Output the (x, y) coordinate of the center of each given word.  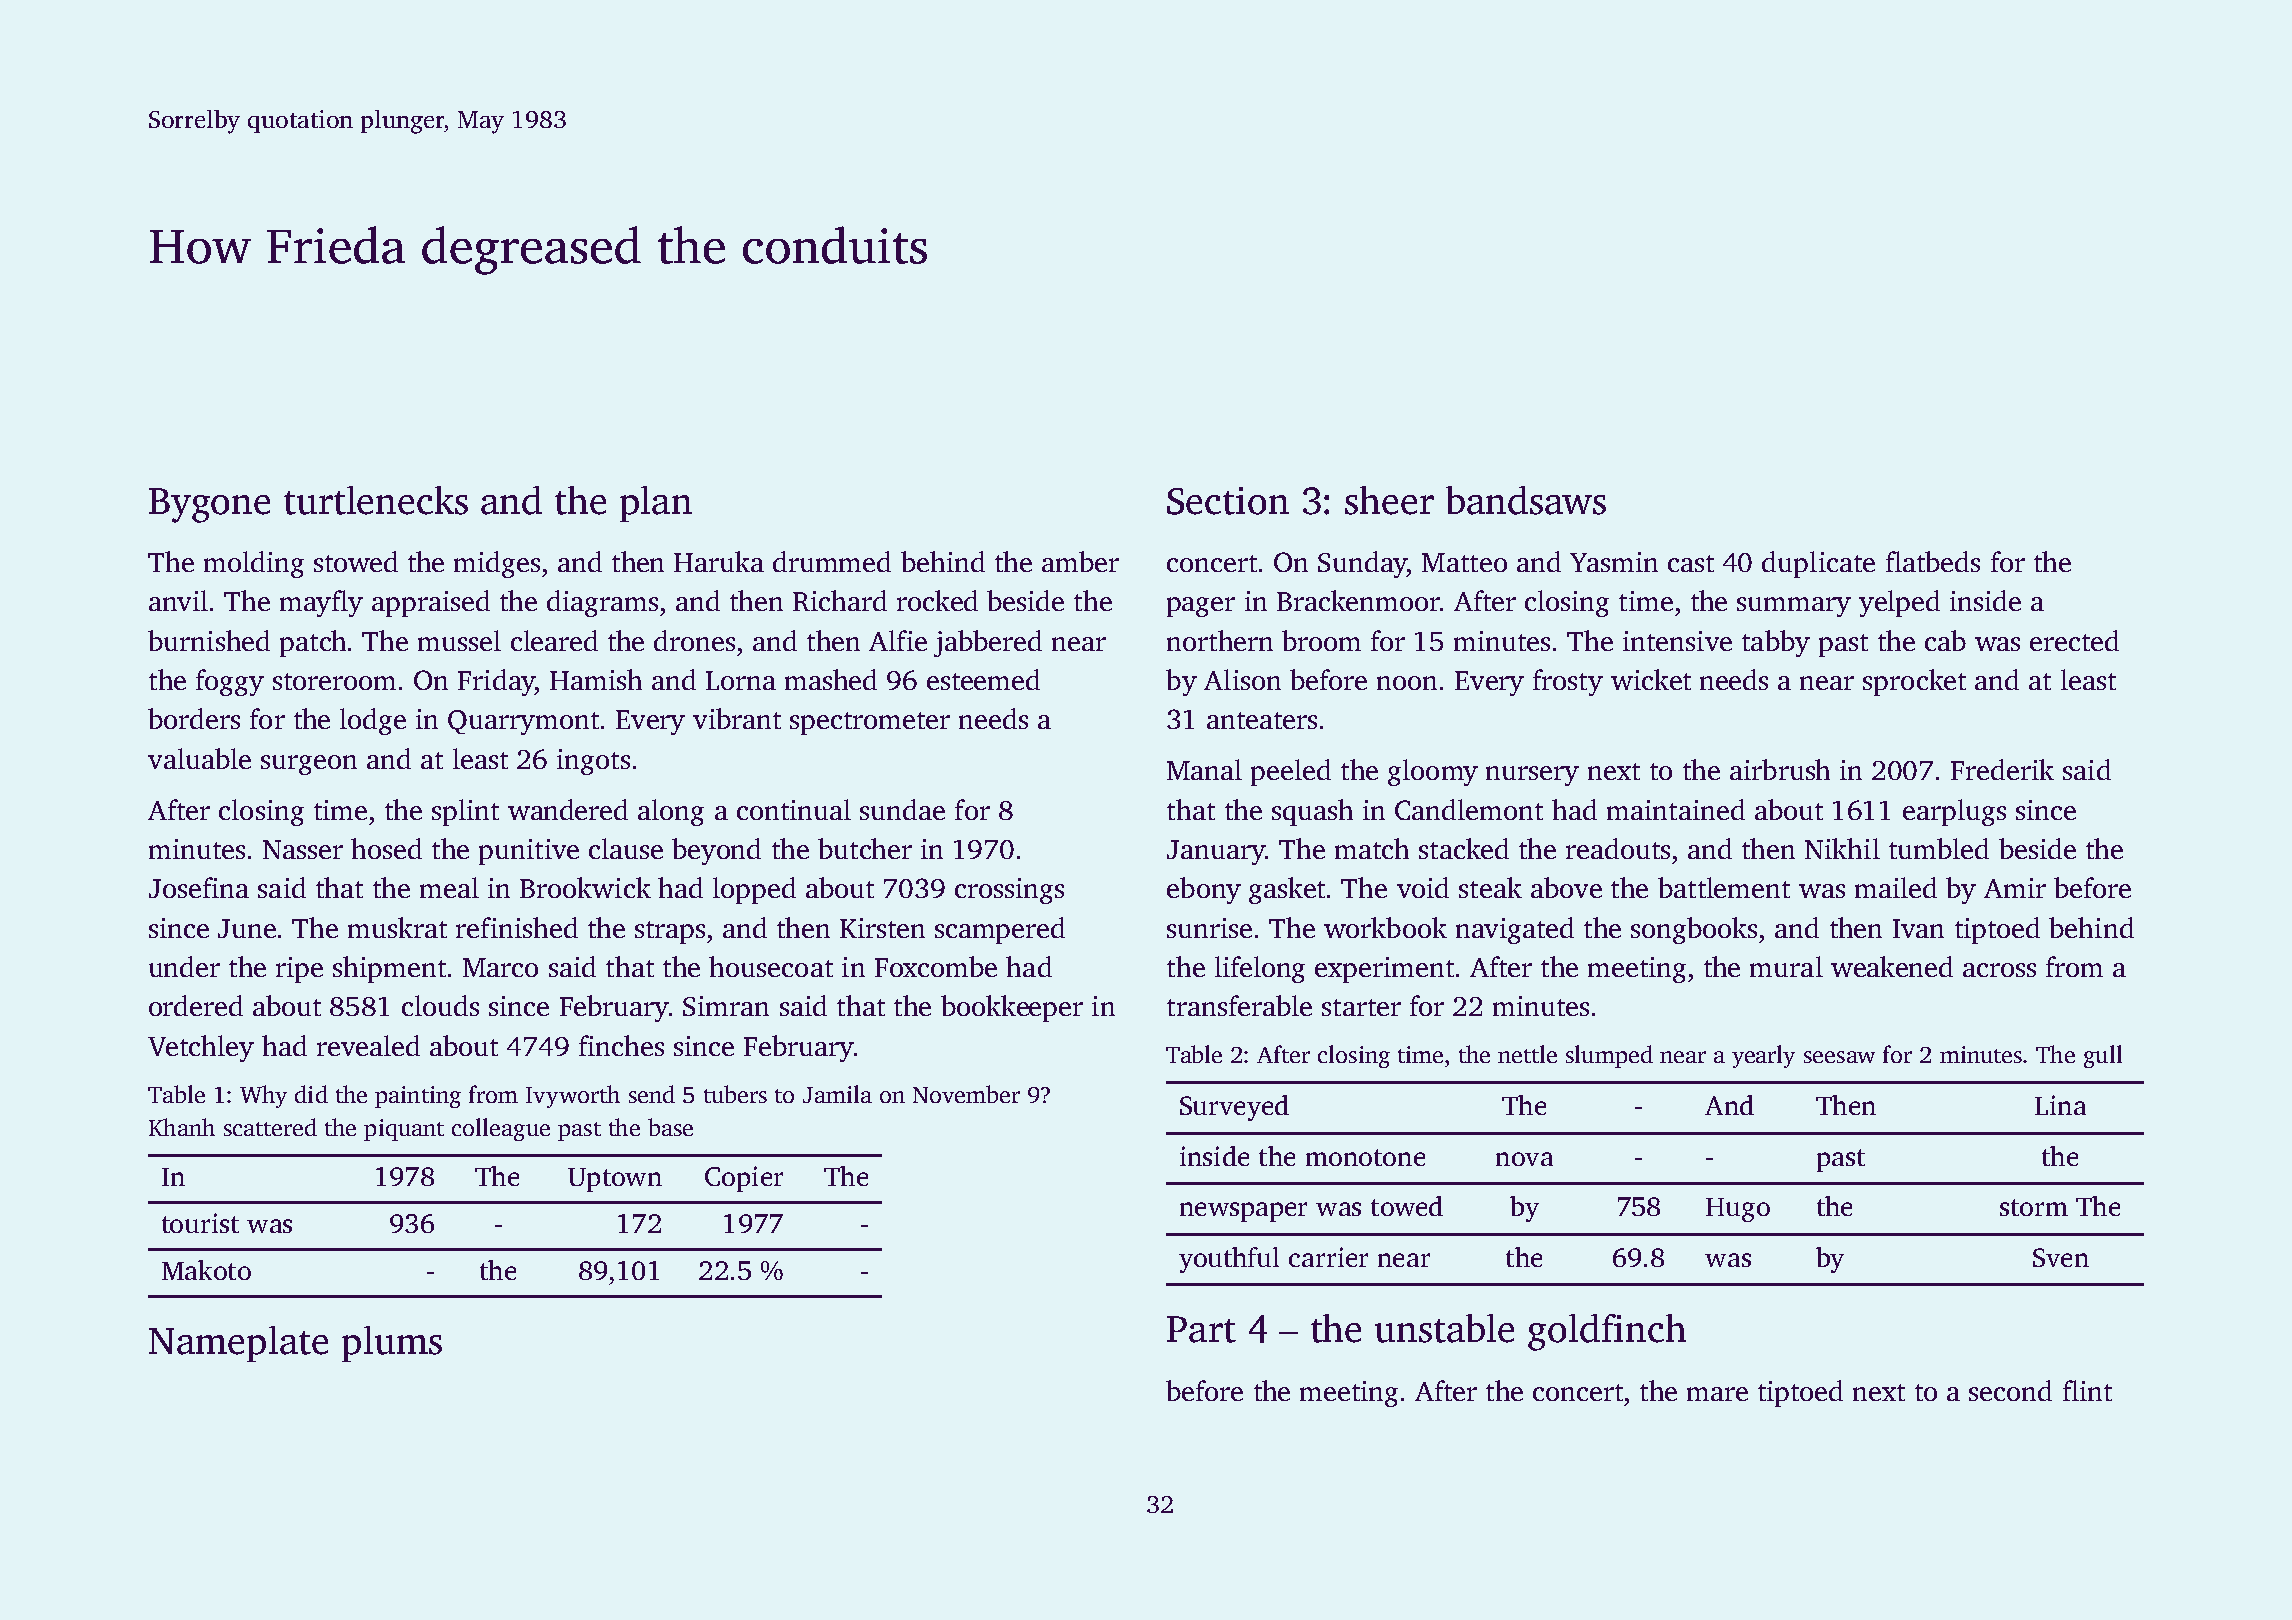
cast (1691, 563)
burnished (209, 640)
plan (656, 504)
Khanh (182, 1127)
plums (392, 1344)
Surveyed (1234, 1108)
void (1423, 887)
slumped (1609, 1056)
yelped (1899, 603)
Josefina (199, 887)
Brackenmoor (1358, 600)
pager (1201, 607)
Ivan (1918, 928)
